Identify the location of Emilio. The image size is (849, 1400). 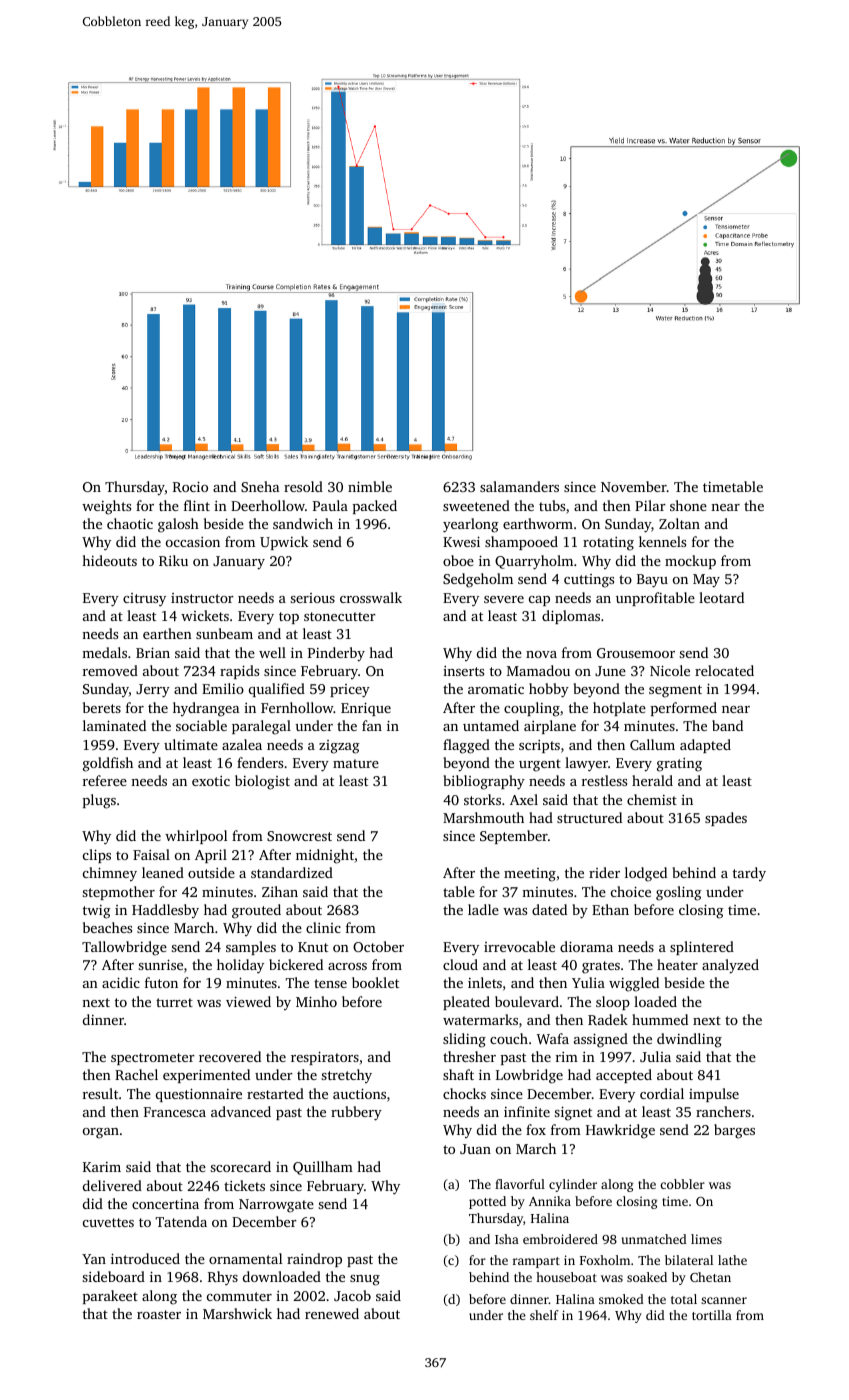
(223, 688).
